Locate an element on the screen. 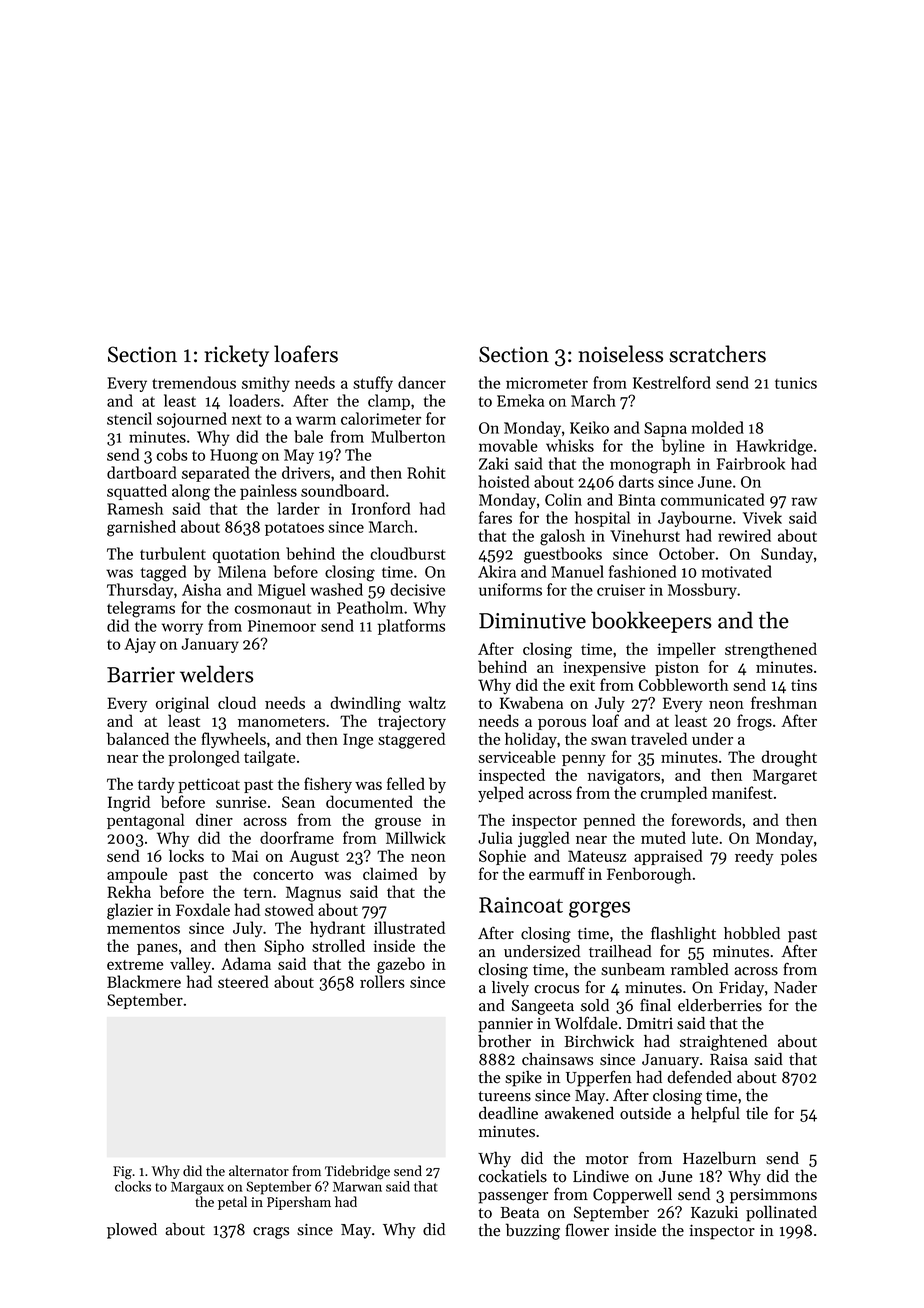  pentagonal is located at coordinates (146, 821).
